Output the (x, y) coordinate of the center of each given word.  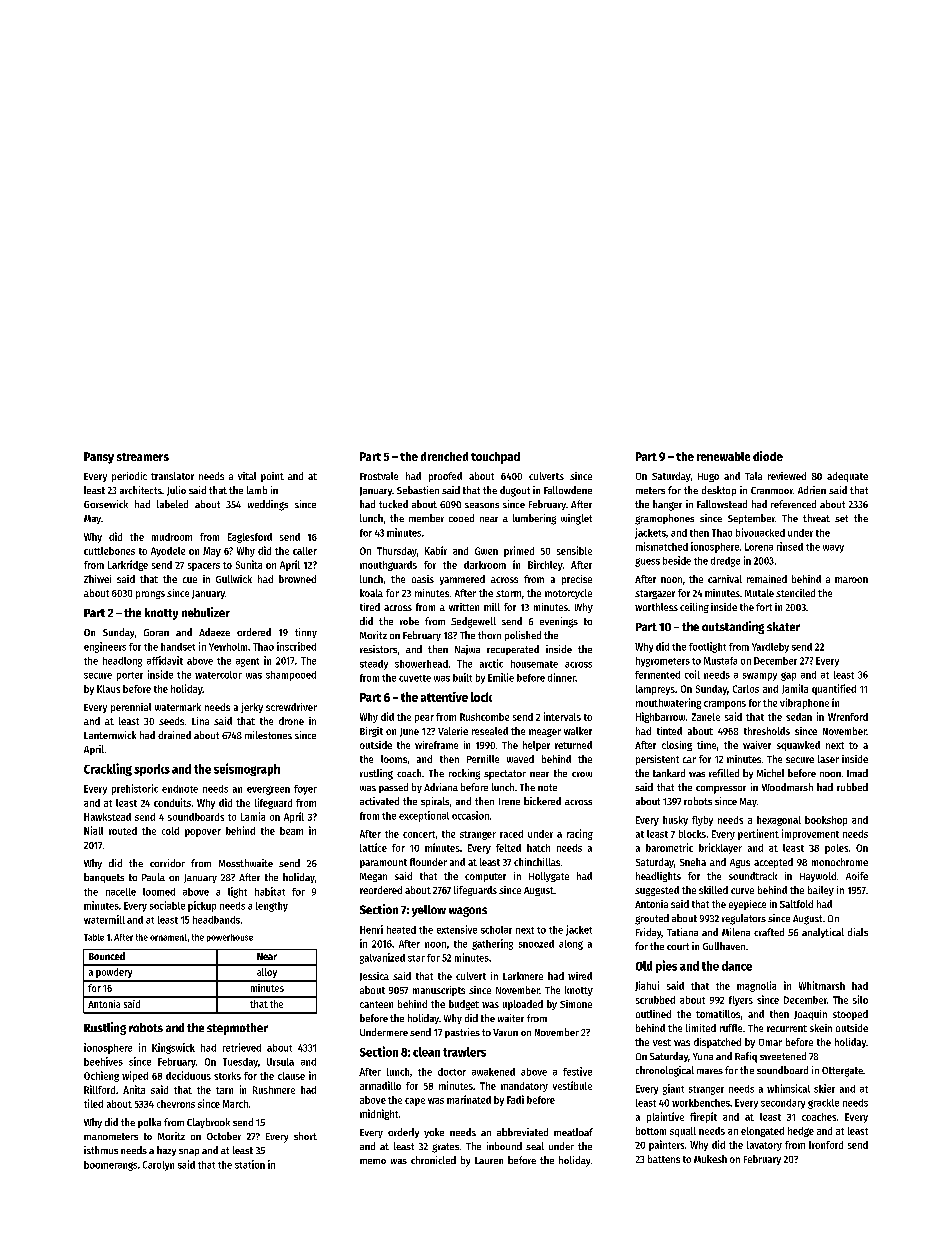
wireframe (436, 745)
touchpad (495, 458)
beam (291, 831)
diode (768, 456)
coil (692, 674)
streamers (143, 457)
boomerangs (110, 1166)
